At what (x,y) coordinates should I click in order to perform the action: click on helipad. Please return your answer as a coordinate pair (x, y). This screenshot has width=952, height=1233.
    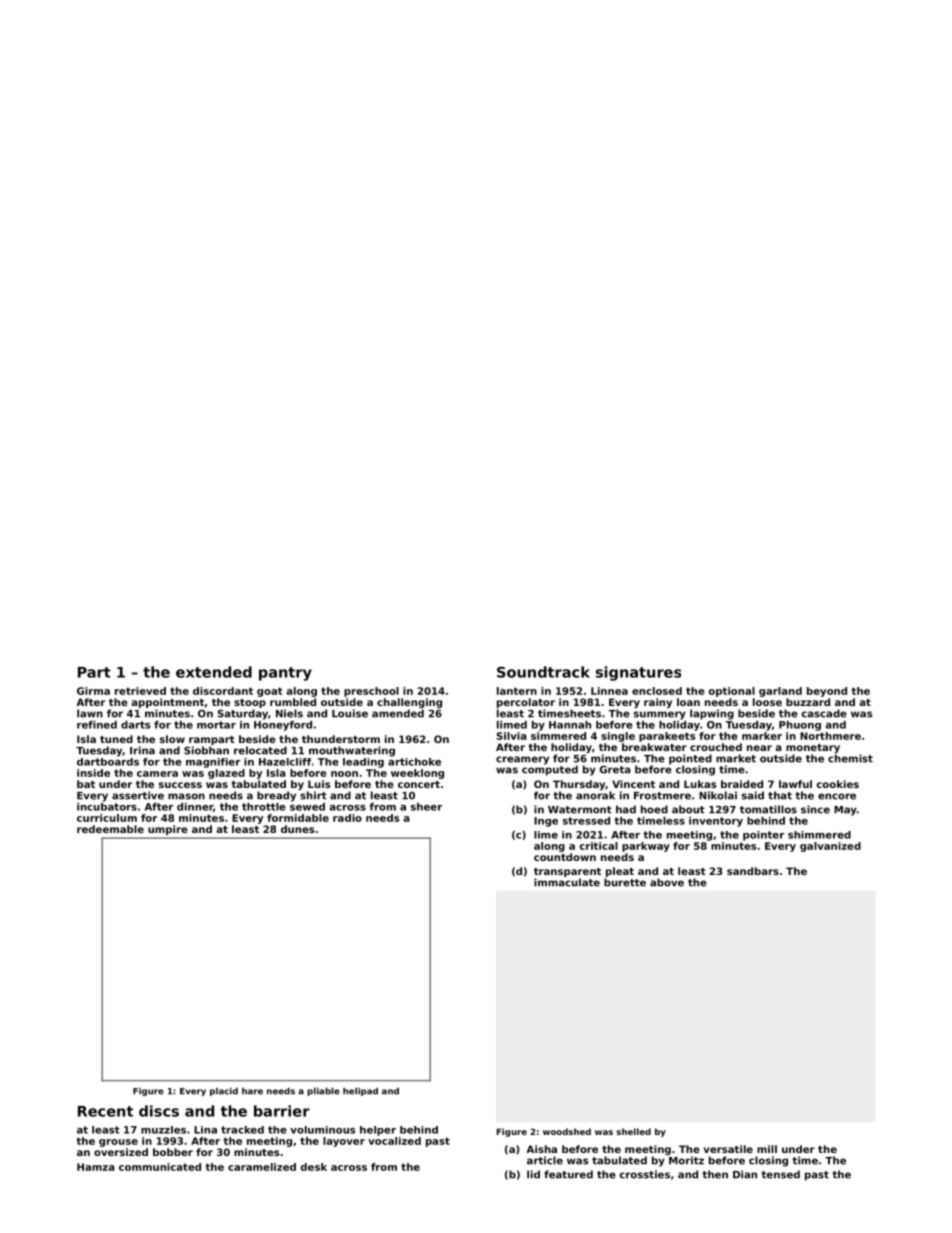
    Looking at the image, I should click on (360, 1091).
